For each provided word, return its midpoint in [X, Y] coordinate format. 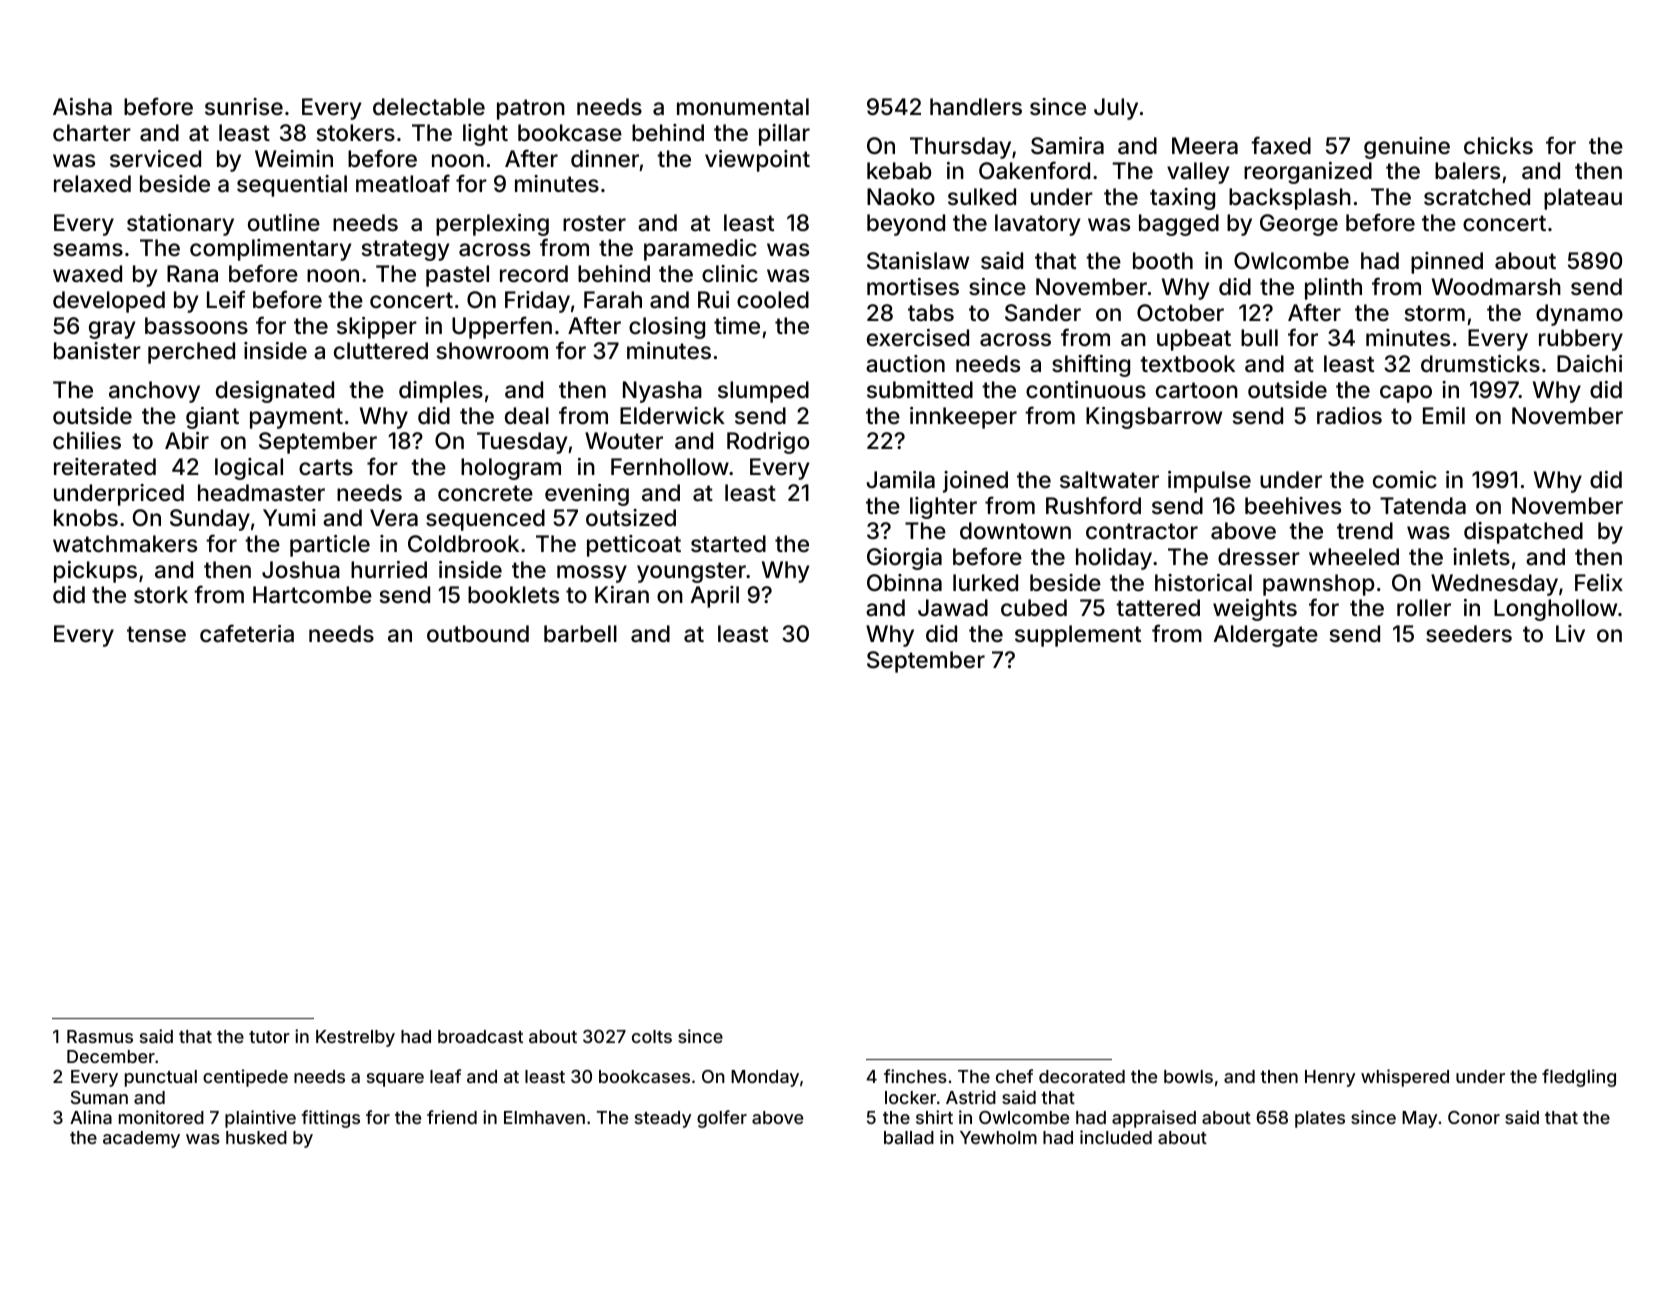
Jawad [953, 608]
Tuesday [522, 443]
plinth [1333, 289]
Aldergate [1266, 636]
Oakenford [1034, 170]
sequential [292, 186]
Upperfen [502, 327]
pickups [95, 572]
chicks [1498, 146]
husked [256, 1137]
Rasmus [100, 1036]
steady [663, 1119]
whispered [1405, 1078]
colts [652, 1036]
